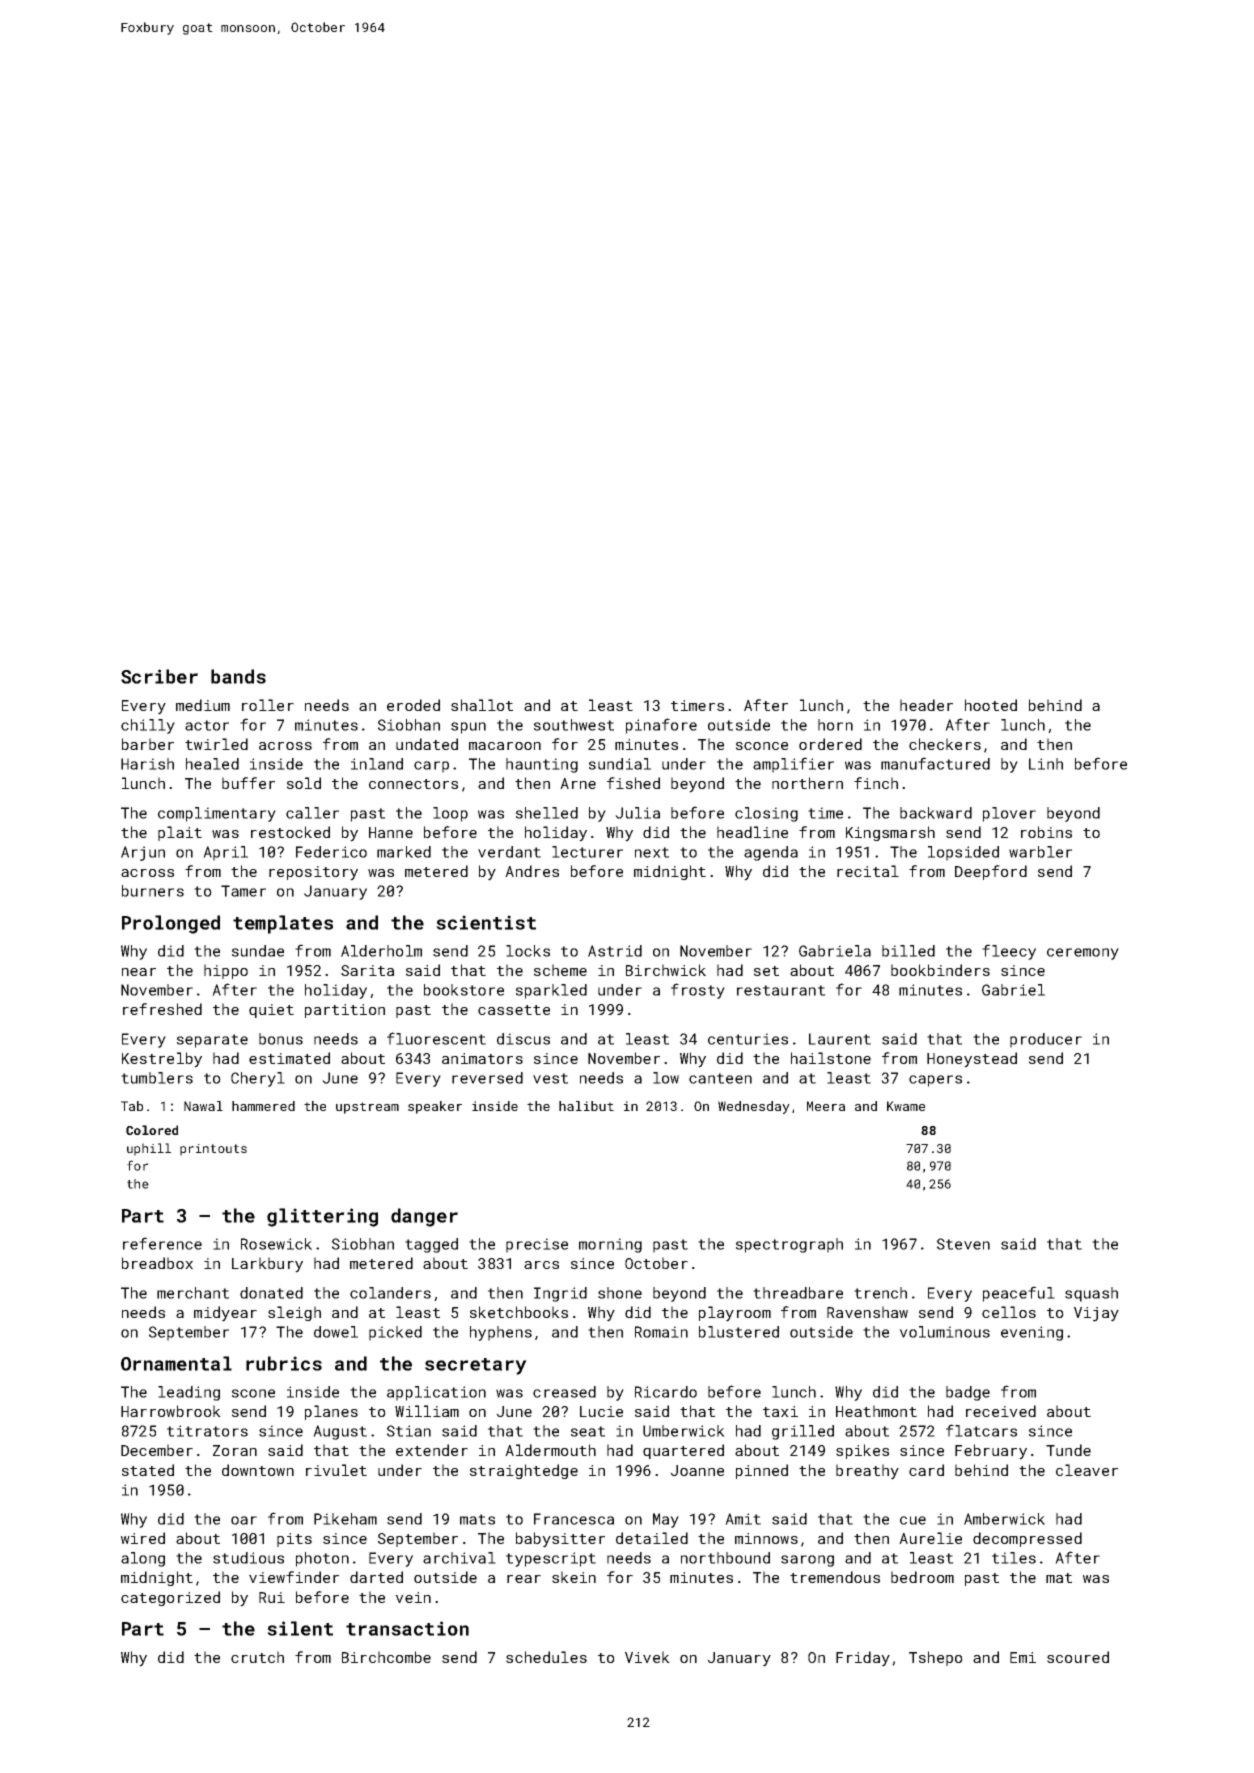 The width and height of the image is (1254, 1773). Describe the element at coordinates (148, 1470) in the image. I see `stated` at that location.
